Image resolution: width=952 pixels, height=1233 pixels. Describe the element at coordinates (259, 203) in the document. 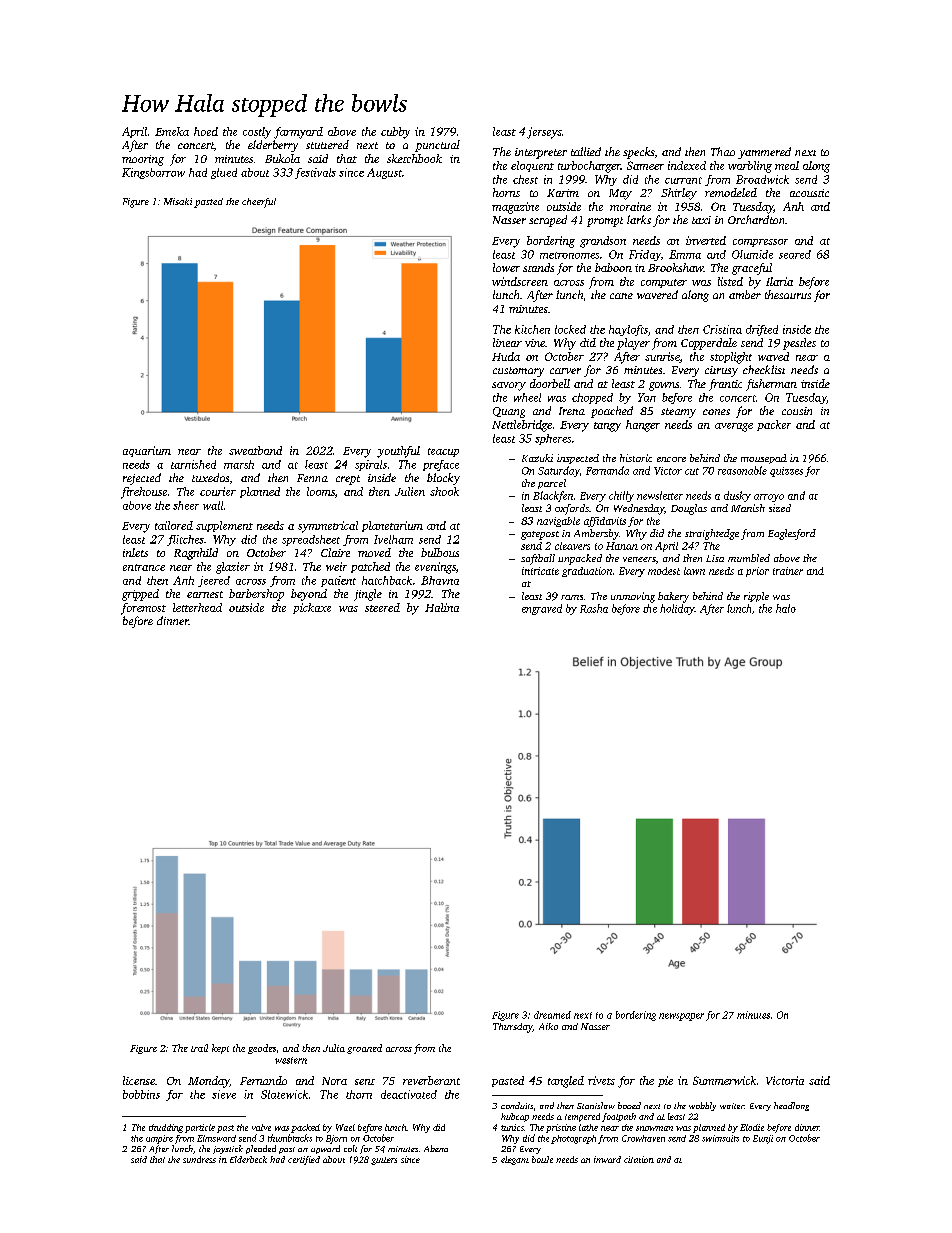

I see `cheerful` at that location.
